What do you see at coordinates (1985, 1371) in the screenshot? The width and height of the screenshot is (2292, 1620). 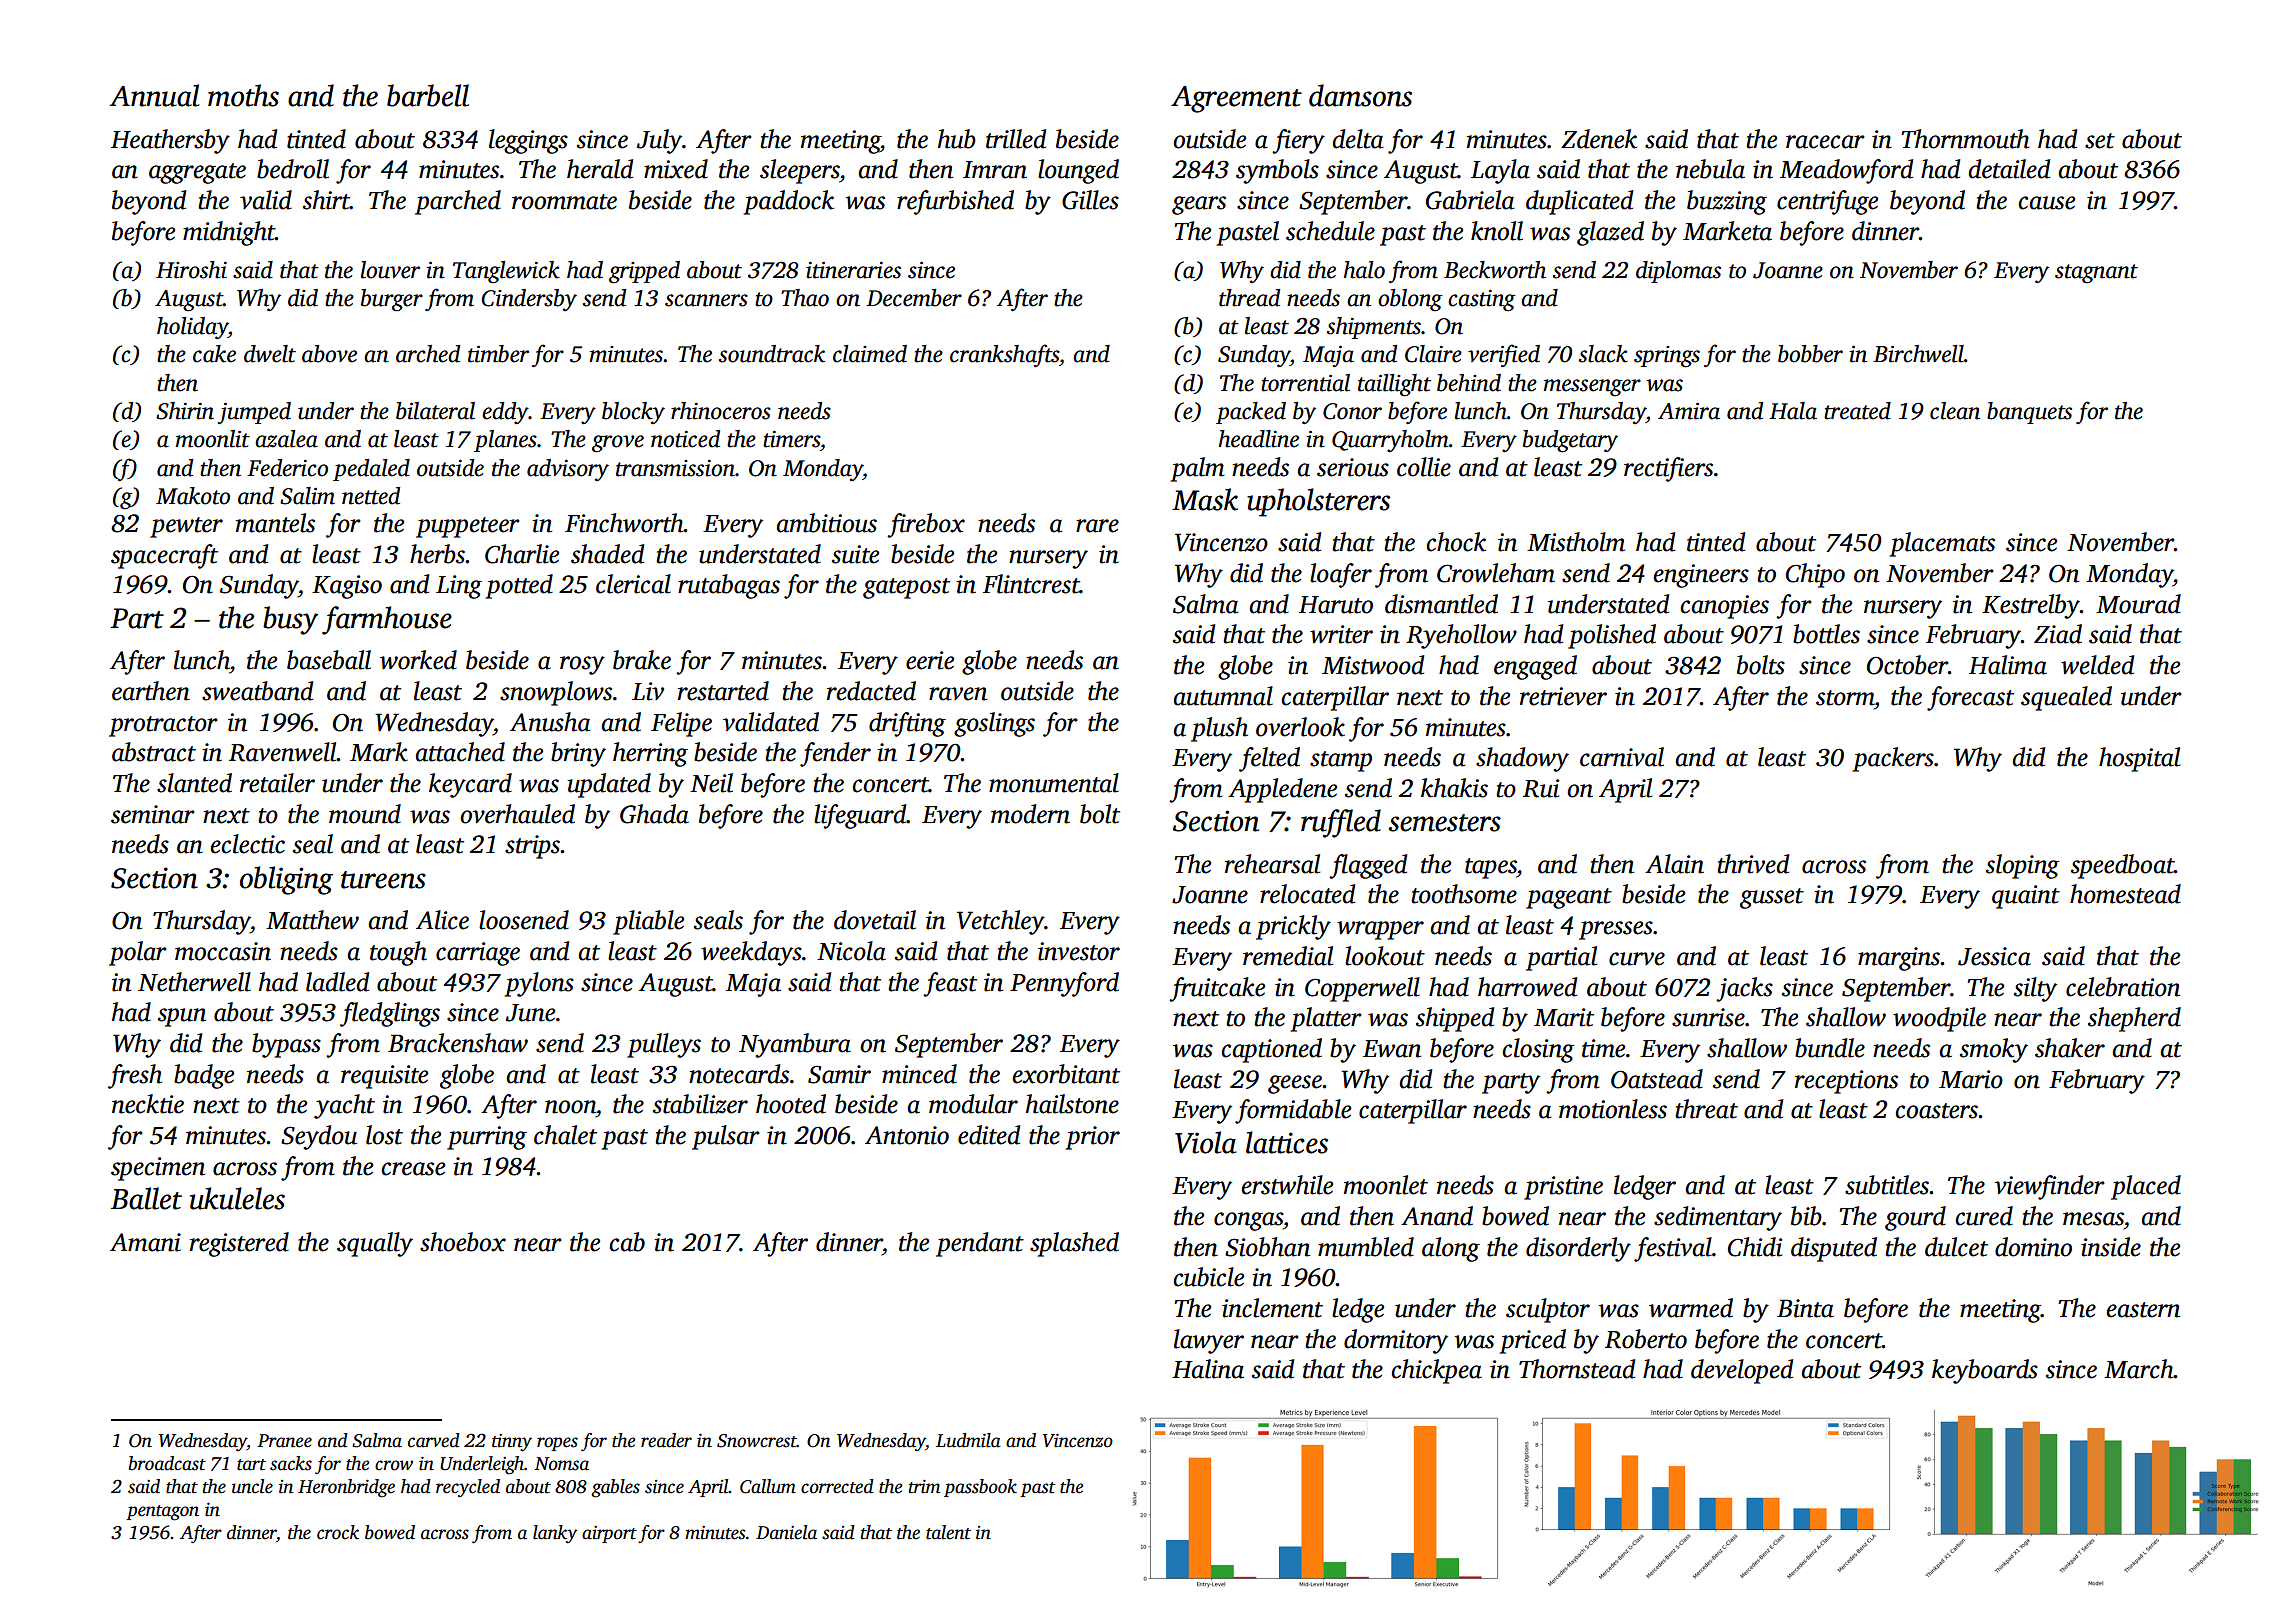 I see `keyboards` at bounding box center [1985, 1371].
